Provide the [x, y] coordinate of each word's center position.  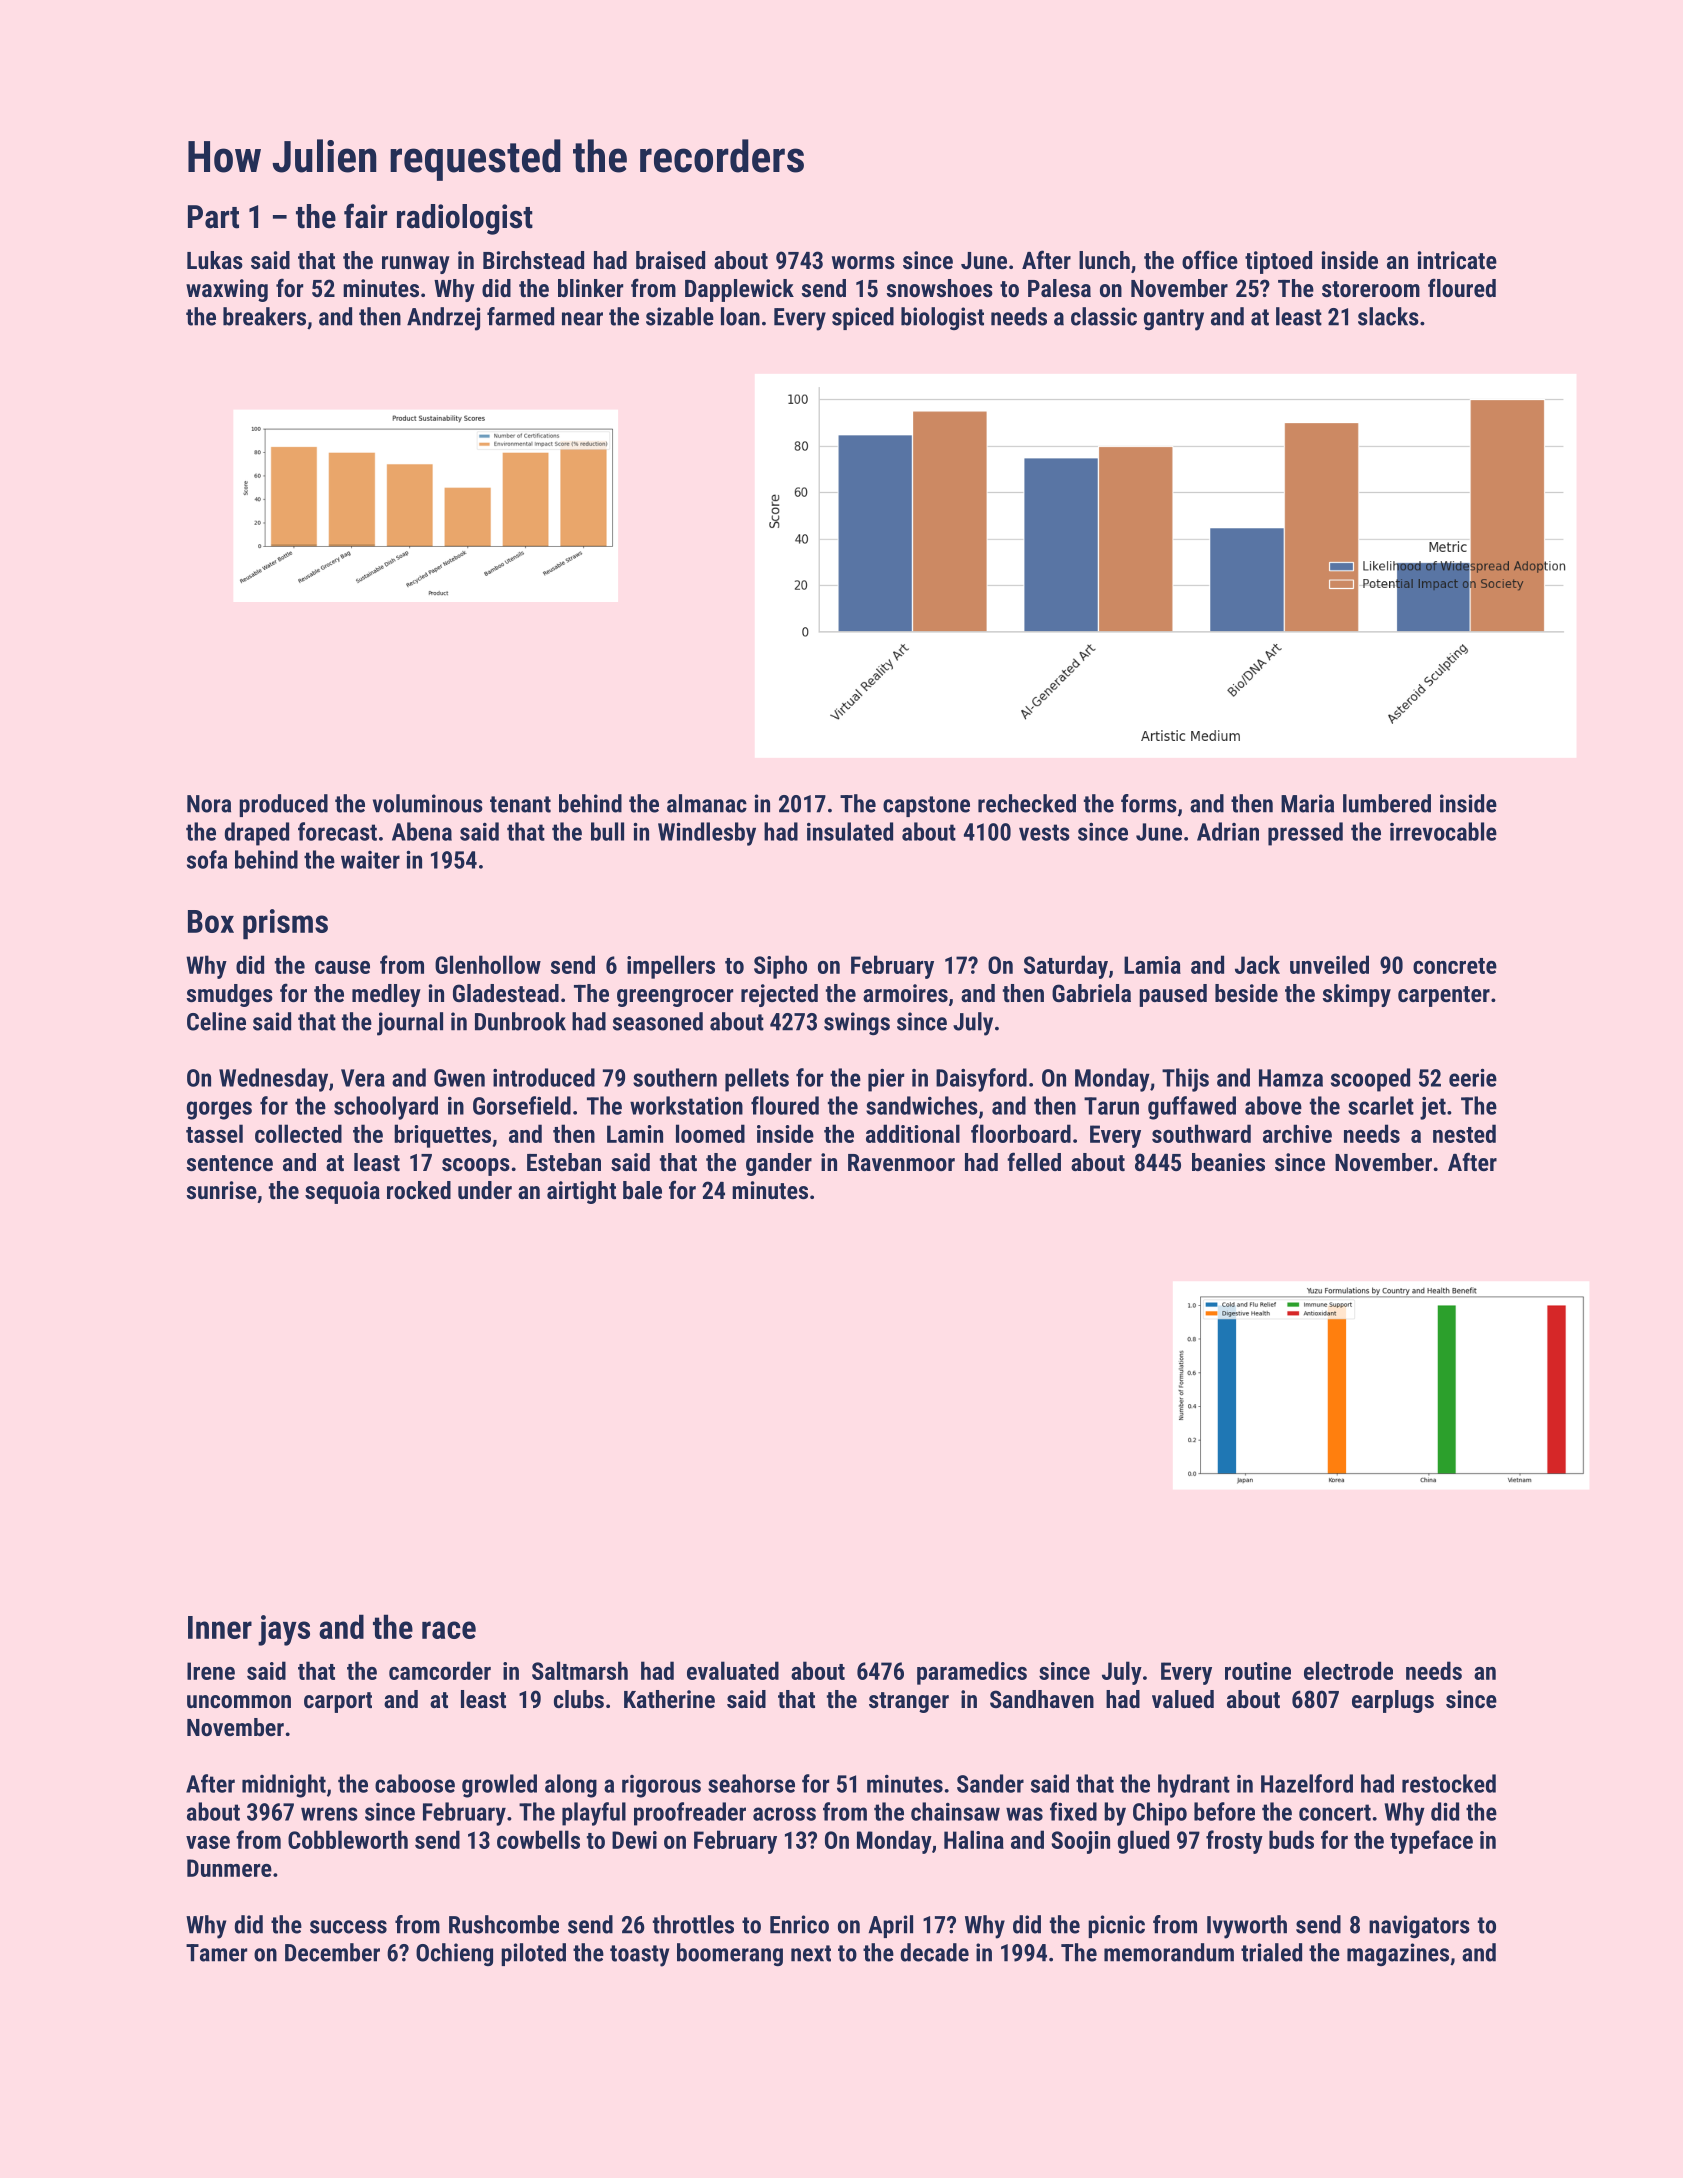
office [1210, 259]
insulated [850, 831]
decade [935, 1952]
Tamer [216, 1953]
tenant [520, 804]
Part [213, 217]
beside [1246, 993]
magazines [1398, 1954]
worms [863, 262]
